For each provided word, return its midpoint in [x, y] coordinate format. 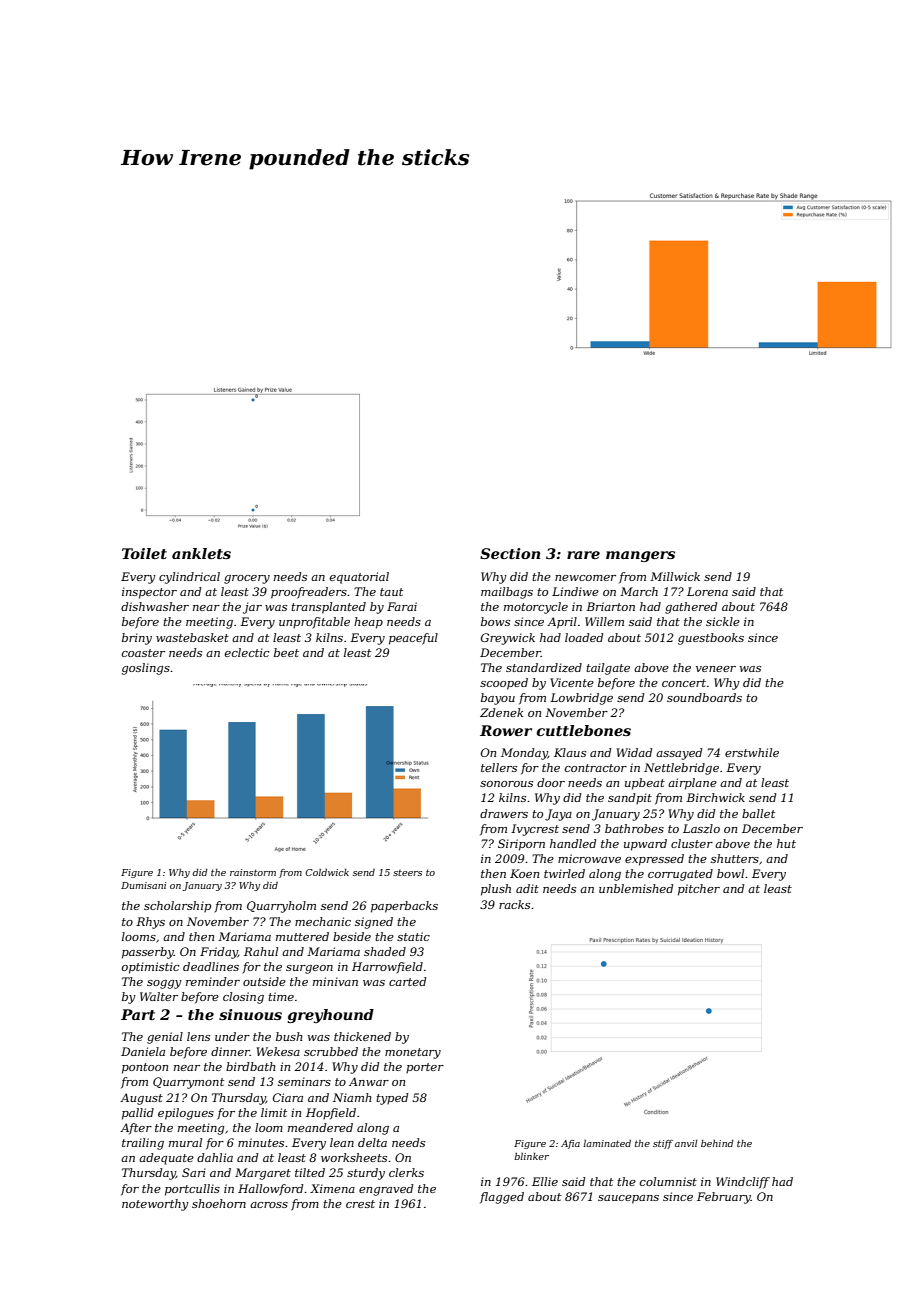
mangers [640, 556]
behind [717, 1143]
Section [510, 553]
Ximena [332, 1188]
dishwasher [155, 606]
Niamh [352, 1097]
